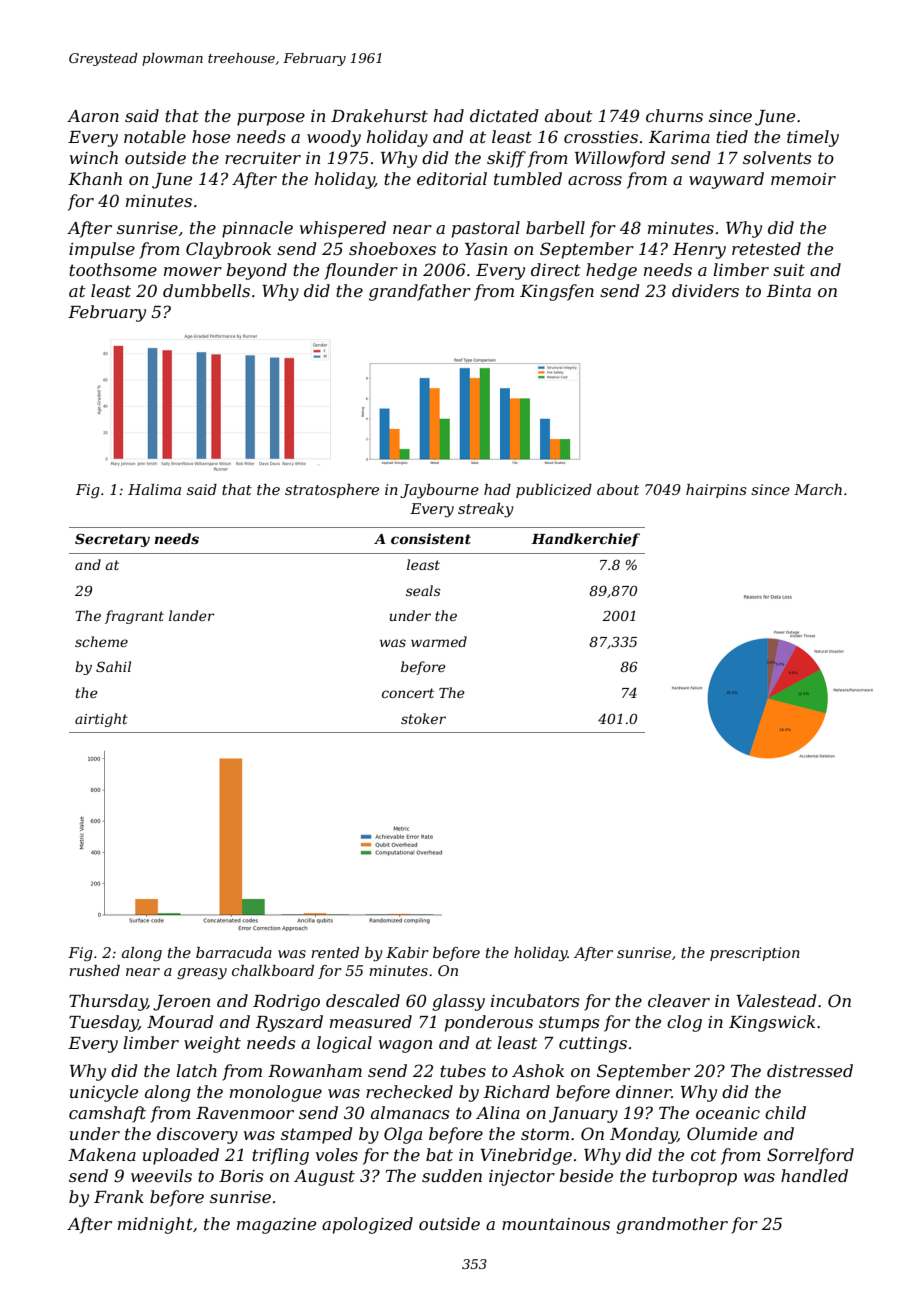 The image size is (924, 1308). What do you see at coordinates (192, 615) in the document?
I see `lander` at bounding box center [192, 615].
